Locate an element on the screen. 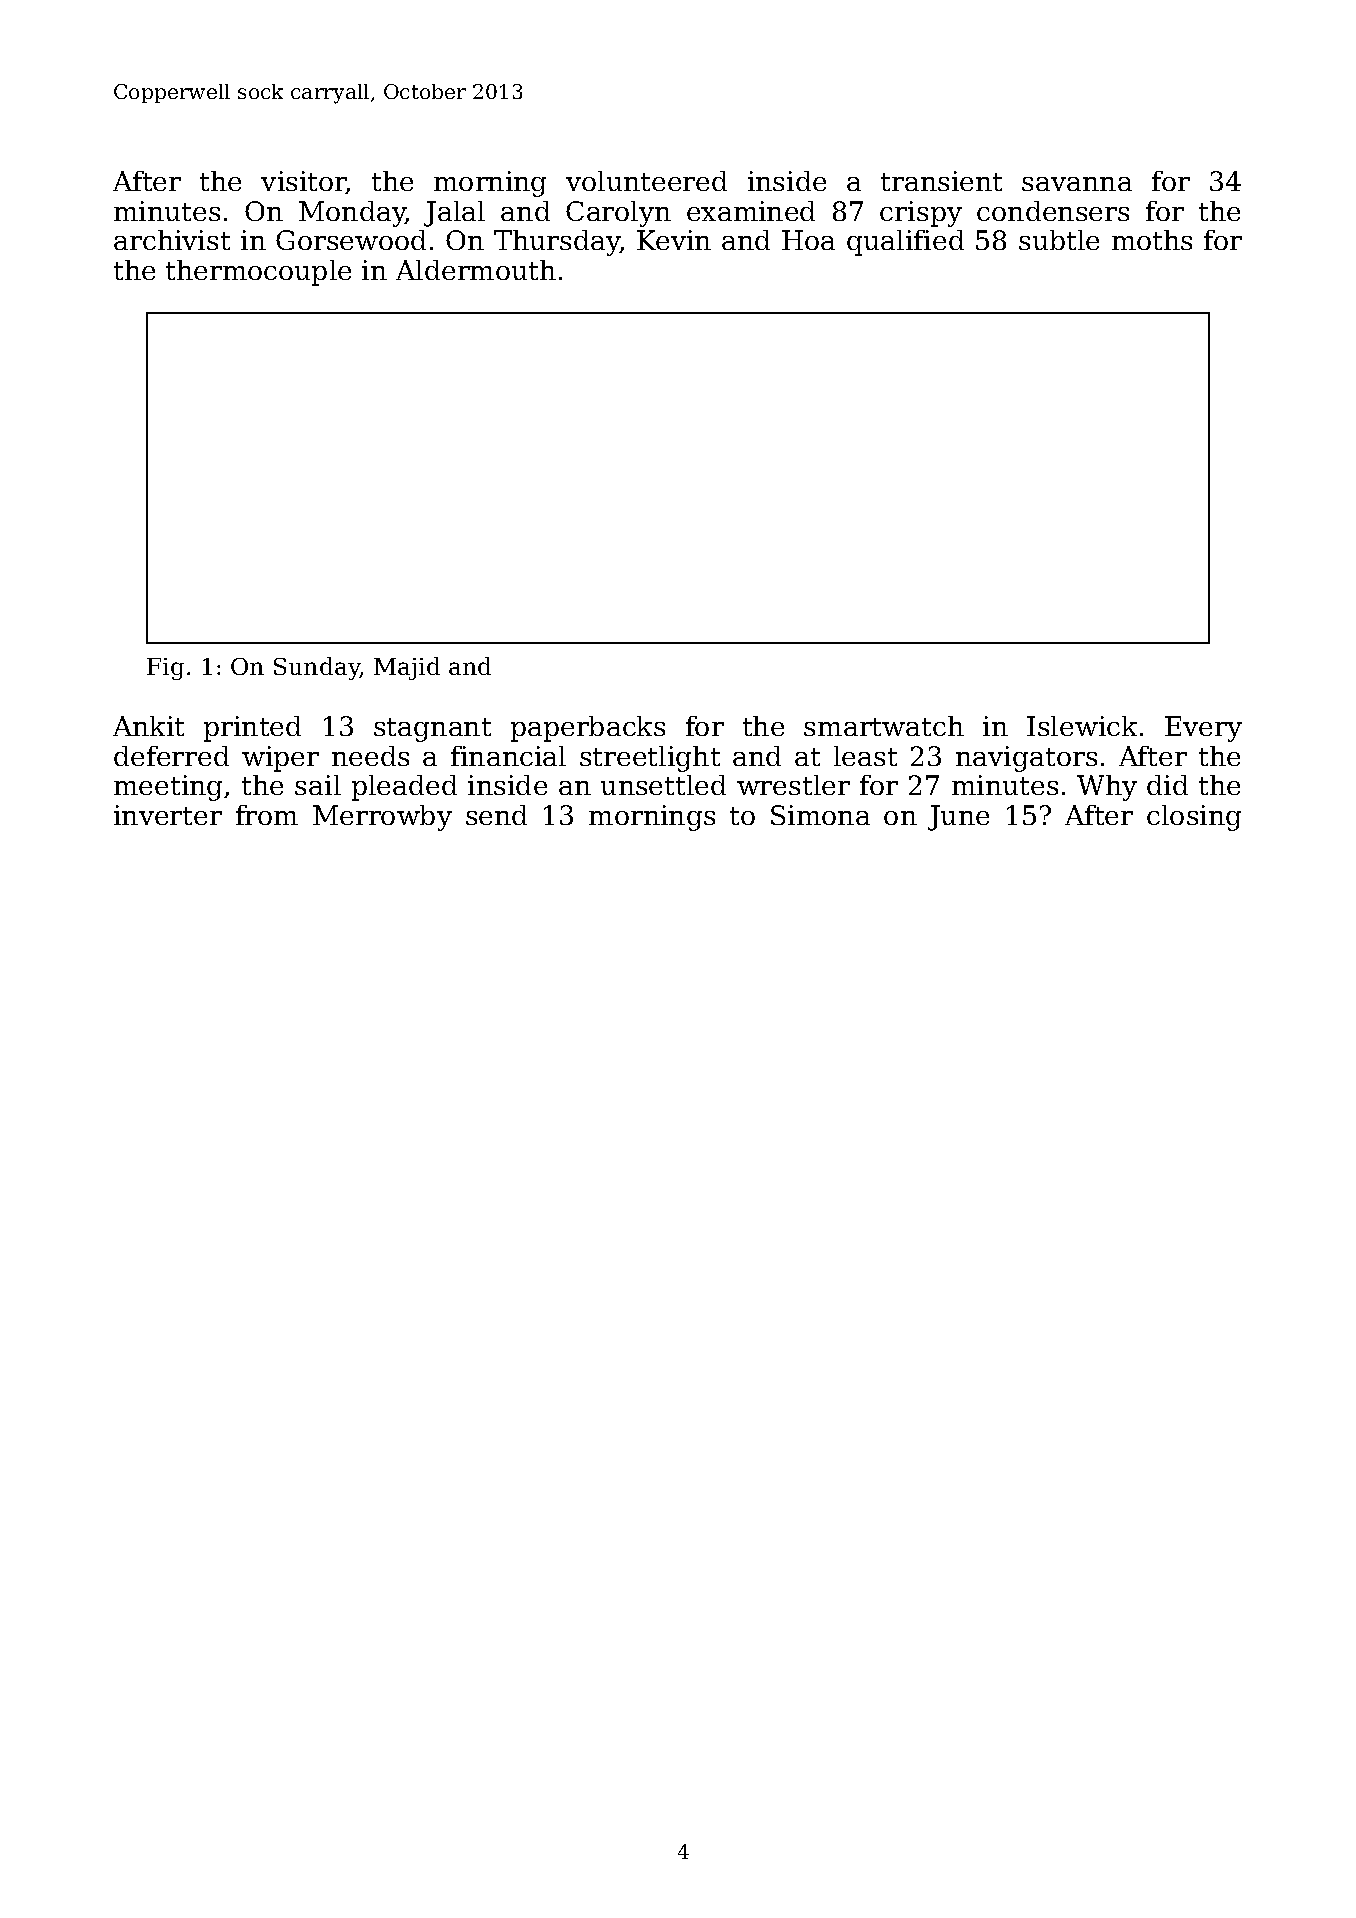 The width and height of the screenshot is (1356, 1918). smartwatch is located at coordinates (884, 726).
